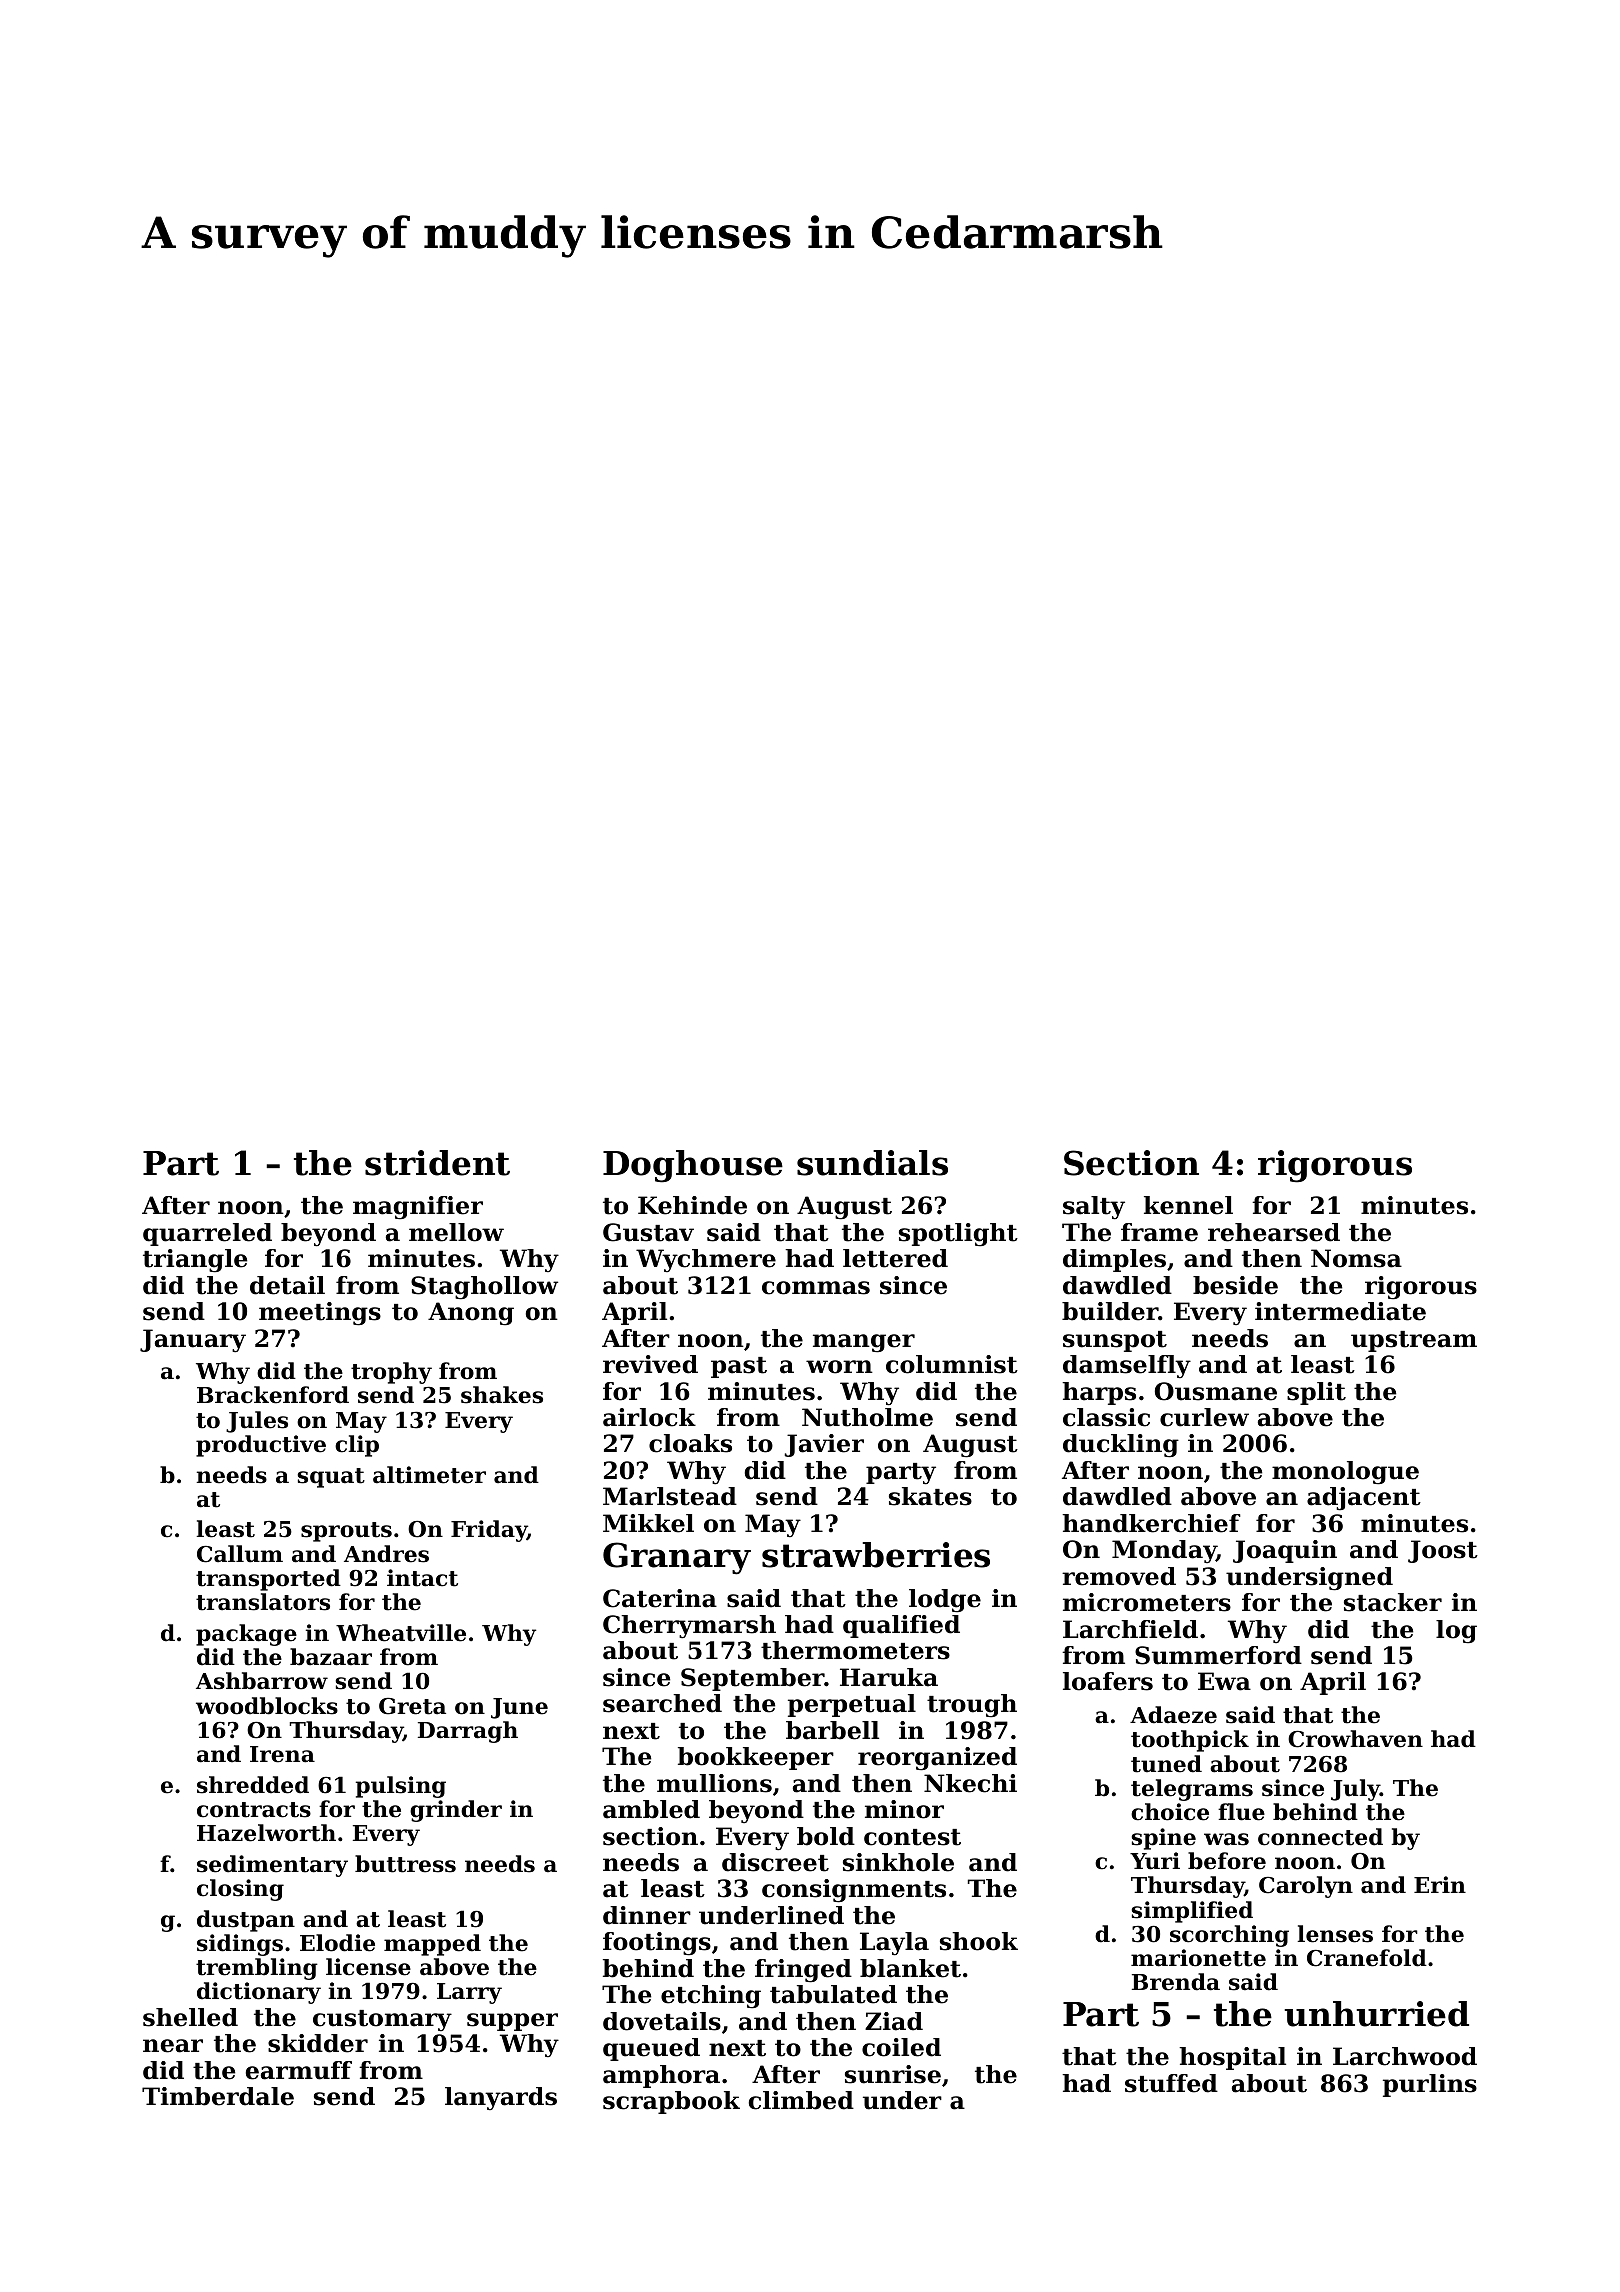 The height and width of the screenshot is (2292, 1620). Describe the element at coordinates (1393, 1602) in the screenshot. I see `stacker` at that location.
